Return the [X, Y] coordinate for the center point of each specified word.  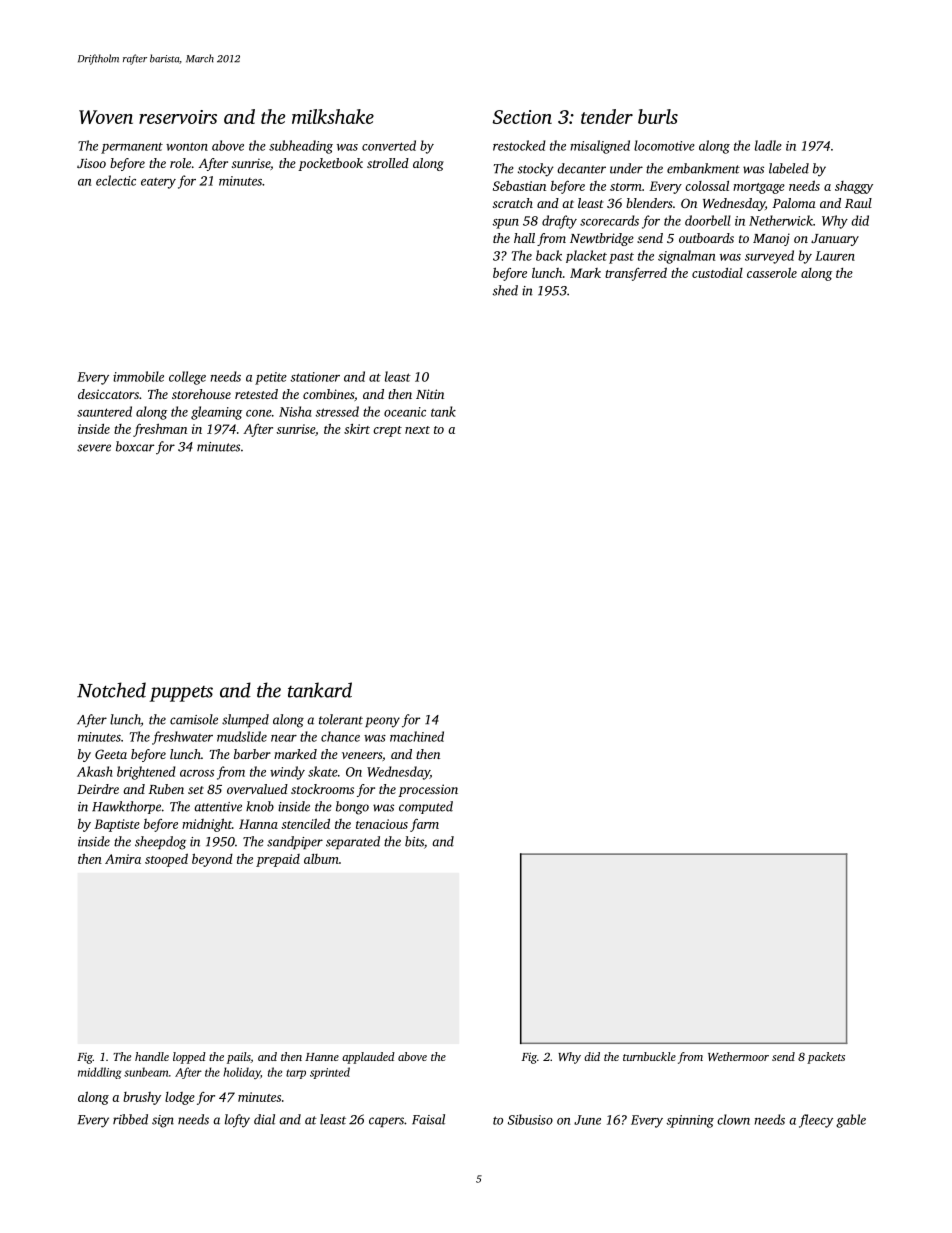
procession [428, 790]
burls [658, 116]
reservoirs [178, 117]
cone [259, 413]
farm [424, 825]
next [417, 430]
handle [152, 1056]
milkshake [333, 116]
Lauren [835, 256]
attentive [218, 807]
